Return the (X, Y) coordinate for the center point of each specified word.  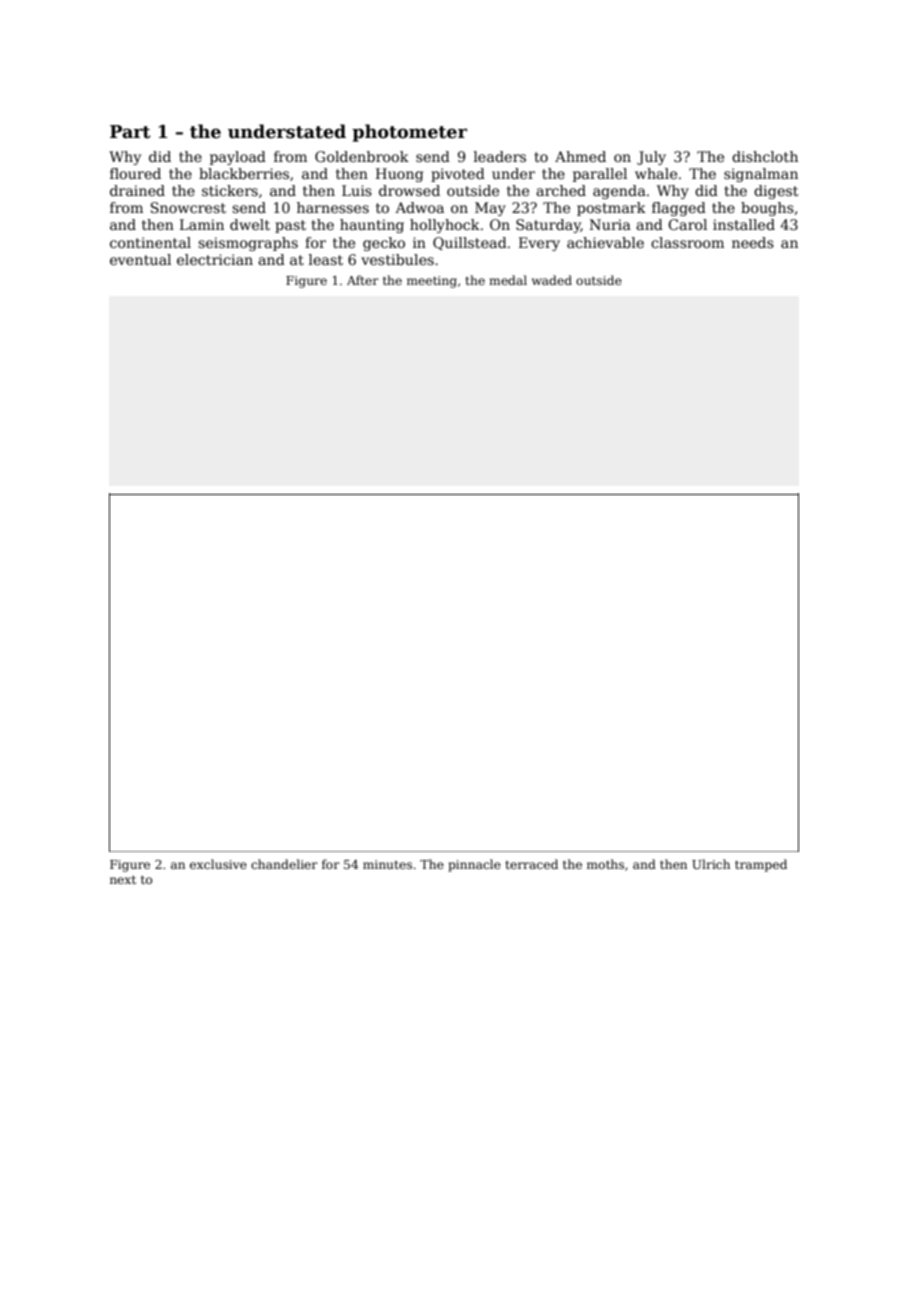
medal (508, 280)
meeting (432, 282)
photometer (409, 133)
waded (552, 280)
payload (238, 158)
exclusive (218, 864)
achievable (605, 242)
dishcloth (765, 156)
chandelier (284, 864)
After (363, 280)
